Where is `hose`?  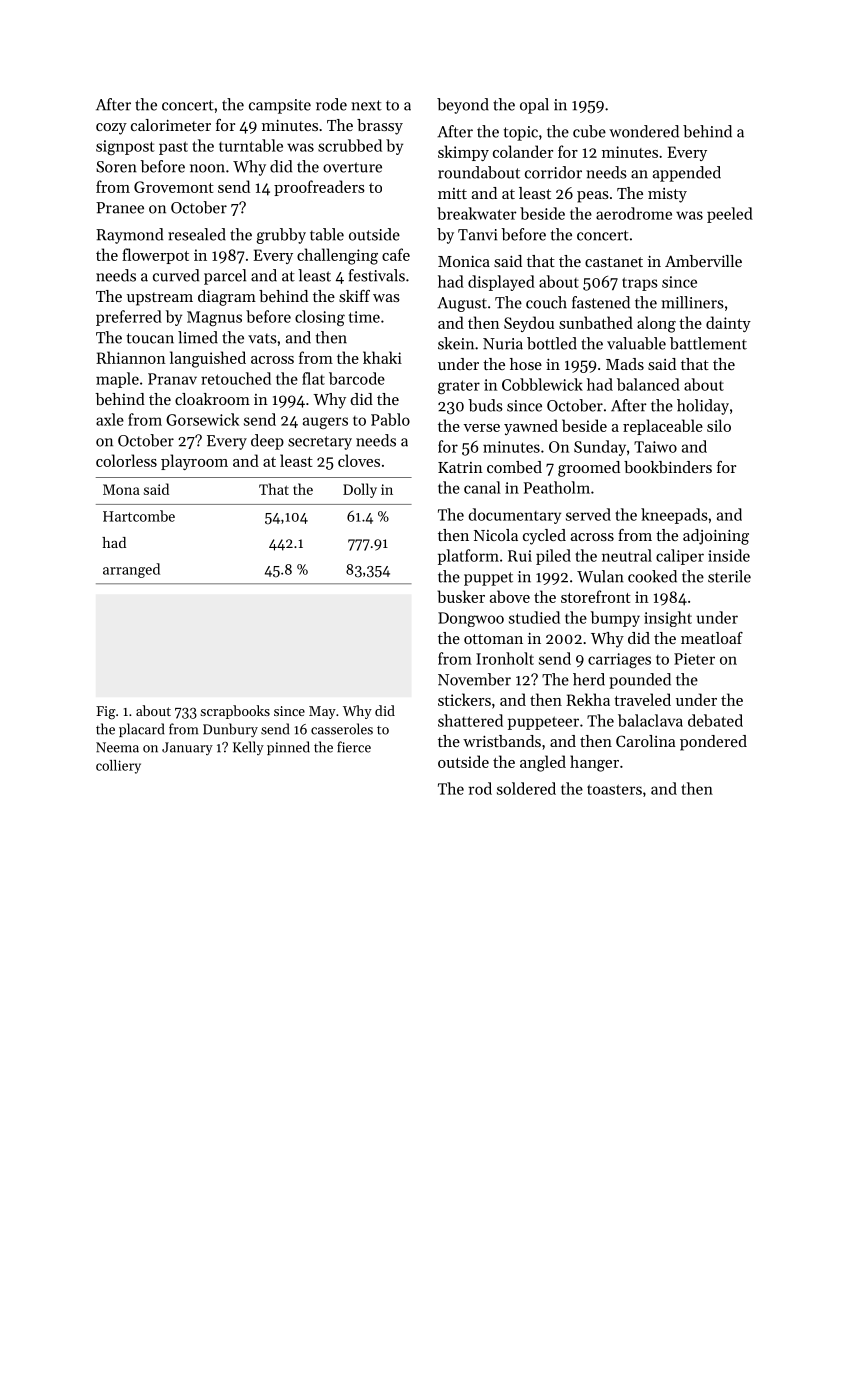
hose is located at coordinates (526, 364).
